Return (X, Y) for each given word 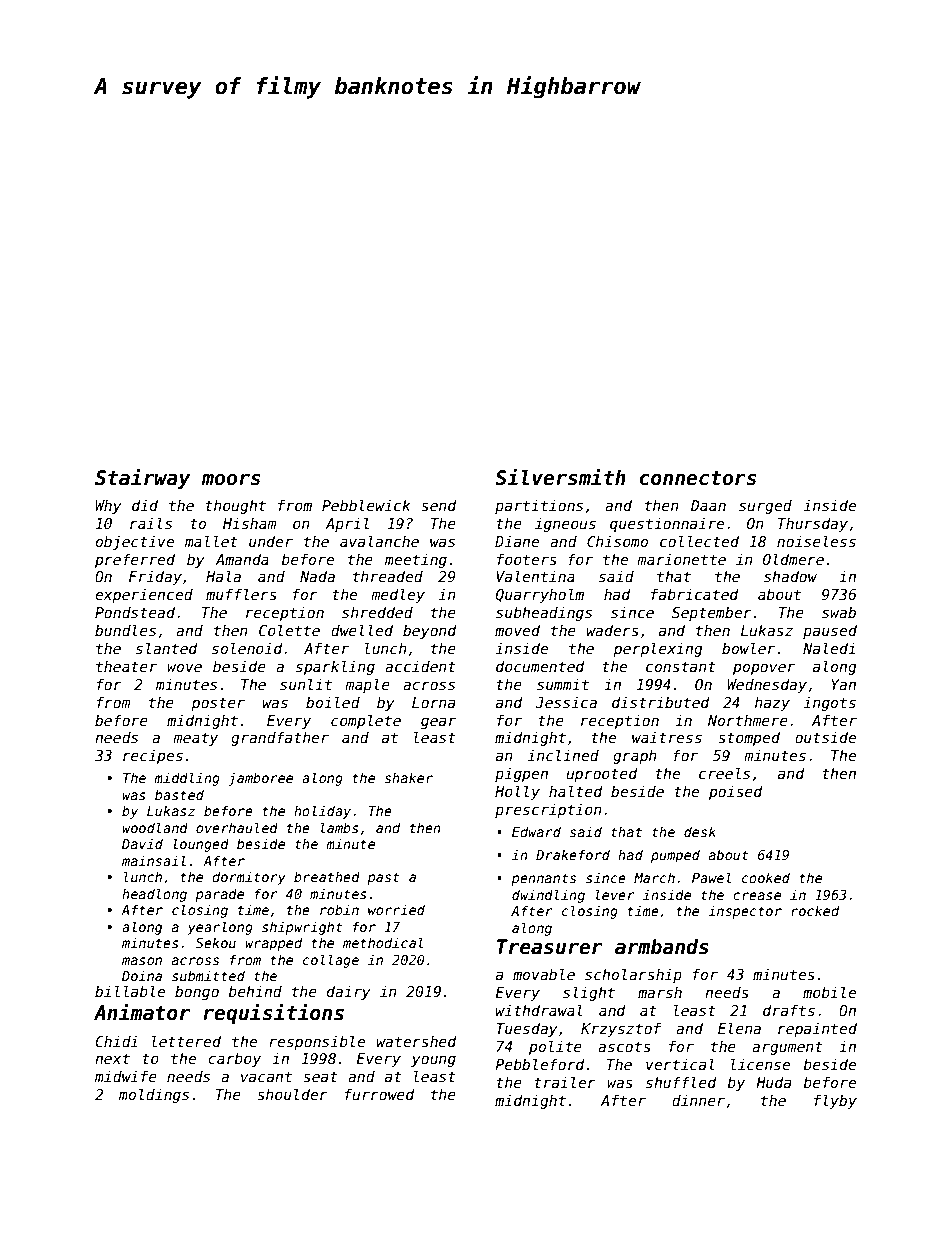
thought (235, 506)
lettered (186, 1041)
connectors (697, 478)
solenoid (247, 648)
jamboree (260, 779)
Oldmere (793, 559)
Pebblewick (366, 505)
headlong (154, 895)
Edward (536, 831)
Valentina (536, 576)
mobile (829, 992)
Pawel (711, 877)
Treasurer (550, 947)
